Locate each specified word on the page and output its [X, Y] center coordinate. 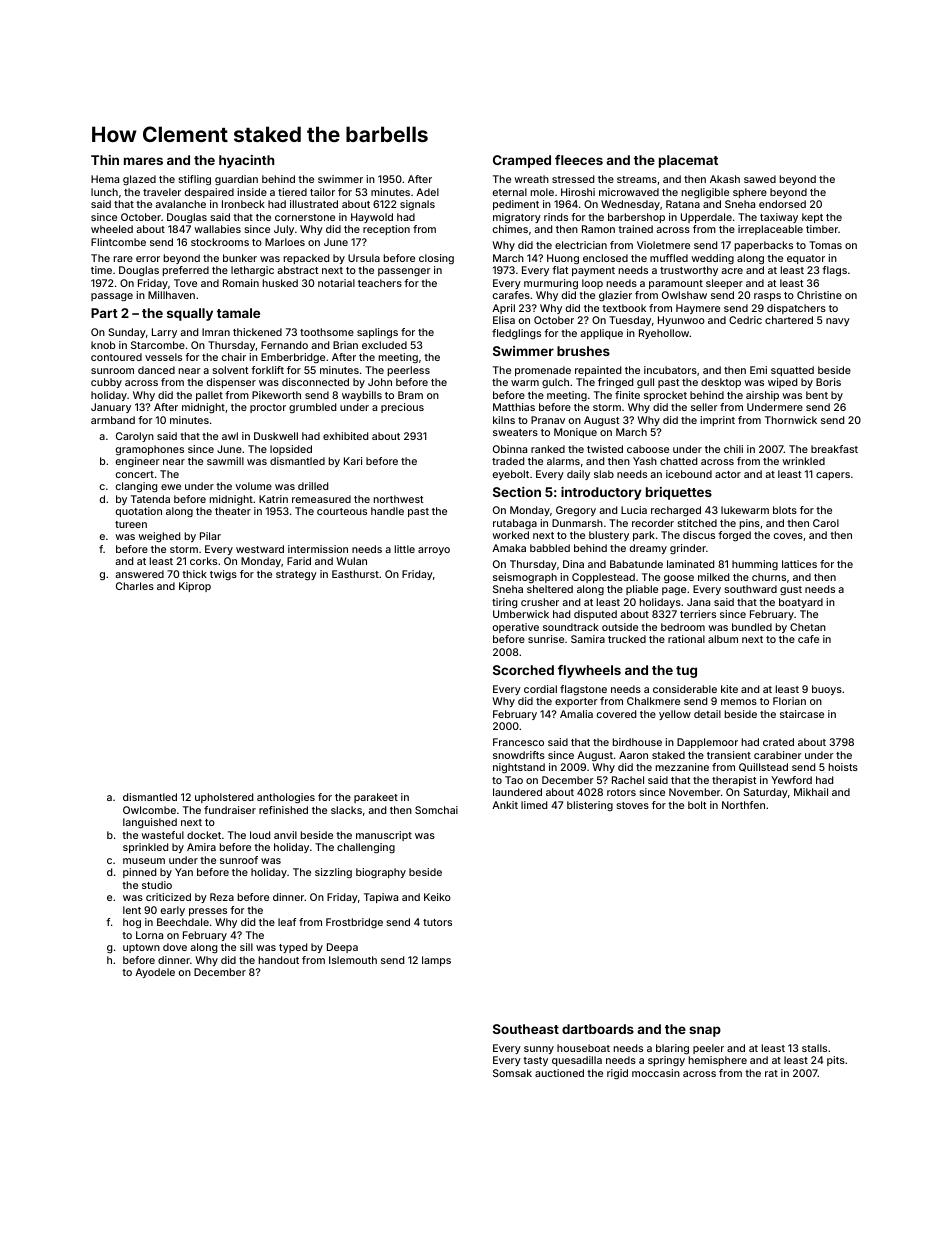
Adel [427, 192]
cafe [808, 639]
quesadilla [577, 1061]
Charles [135, 586]
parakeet [376, 798]
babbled [550, 548]
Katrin [273, 499]
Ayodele [155, 973]
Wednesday [630, 205]
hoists [843, 767]
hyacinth [246, 161]
